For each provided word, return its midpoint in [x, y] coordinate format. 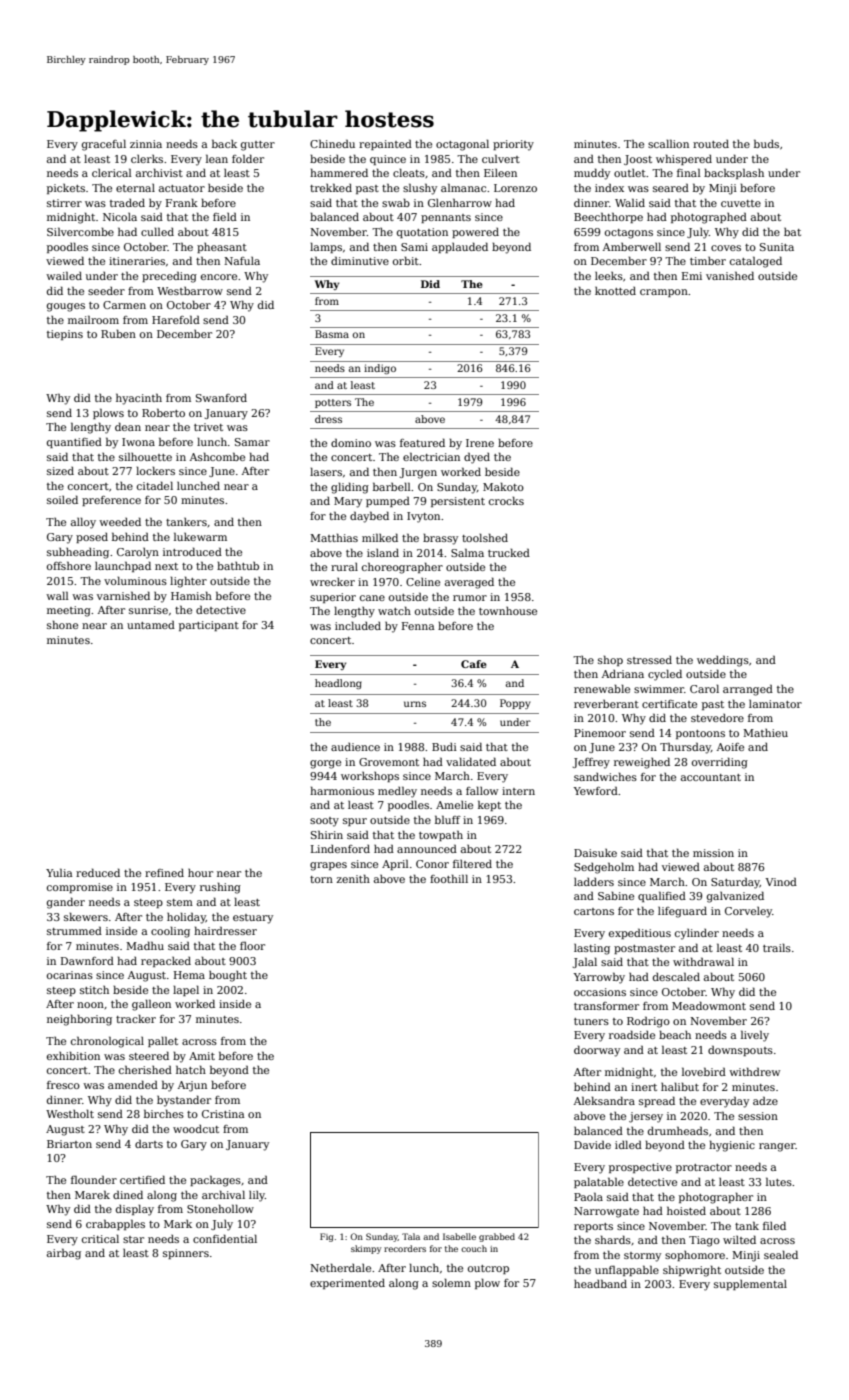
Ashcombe [217, 456]
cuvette [741, 203]
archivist [159, 172]
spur [355, 822]
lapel [186, 990]
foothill [449, 878]
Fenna [418, 626]
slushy [420, 189]
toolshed [485, 537]
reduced [98, 872]
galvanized [735, 897]
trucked [509, 552]
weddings [723, 661]
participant [209, 626]
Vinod [781, 881]
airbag [64, 1254]
